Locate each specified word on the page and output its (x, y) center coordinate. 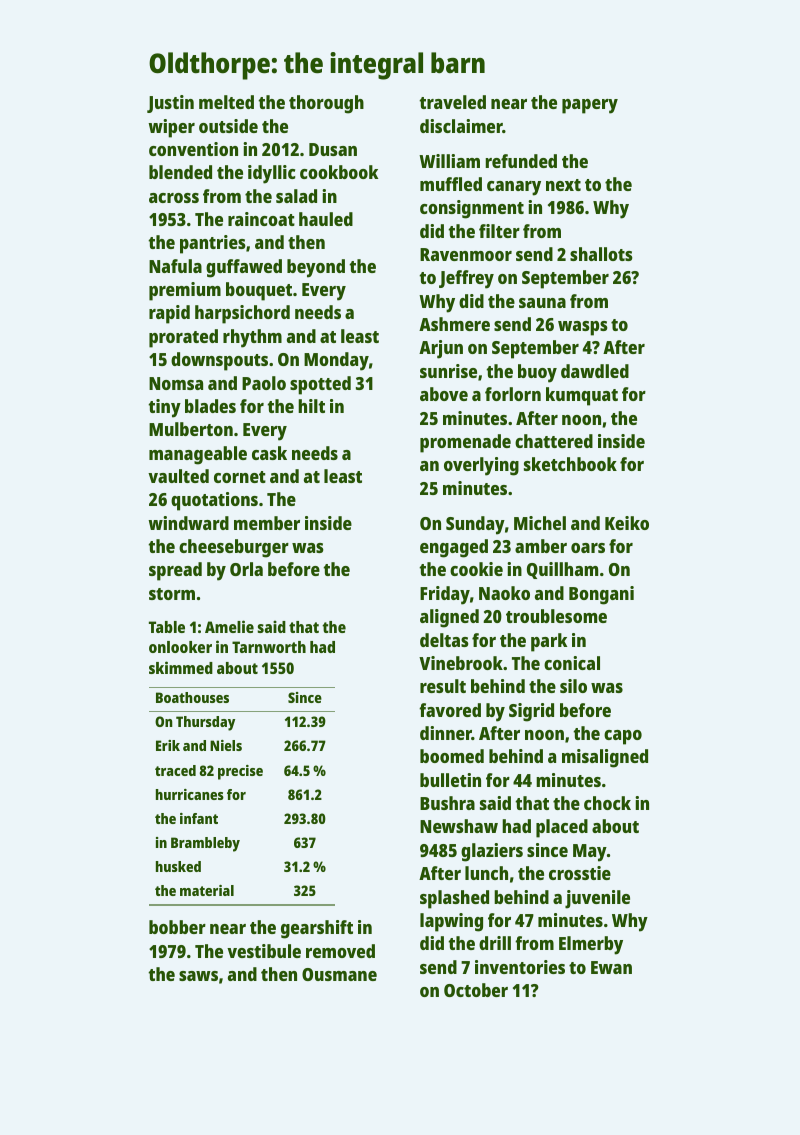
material (207, 890)
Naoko (504, 593)
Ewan (611, 967)
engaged (454, 548)
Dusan (333, 149)
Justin (170, 104)
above (444, 394)
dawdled (595, 371)
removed (340, 951)
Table (167, 627)
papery (590, 106)
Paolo (264, 383)
